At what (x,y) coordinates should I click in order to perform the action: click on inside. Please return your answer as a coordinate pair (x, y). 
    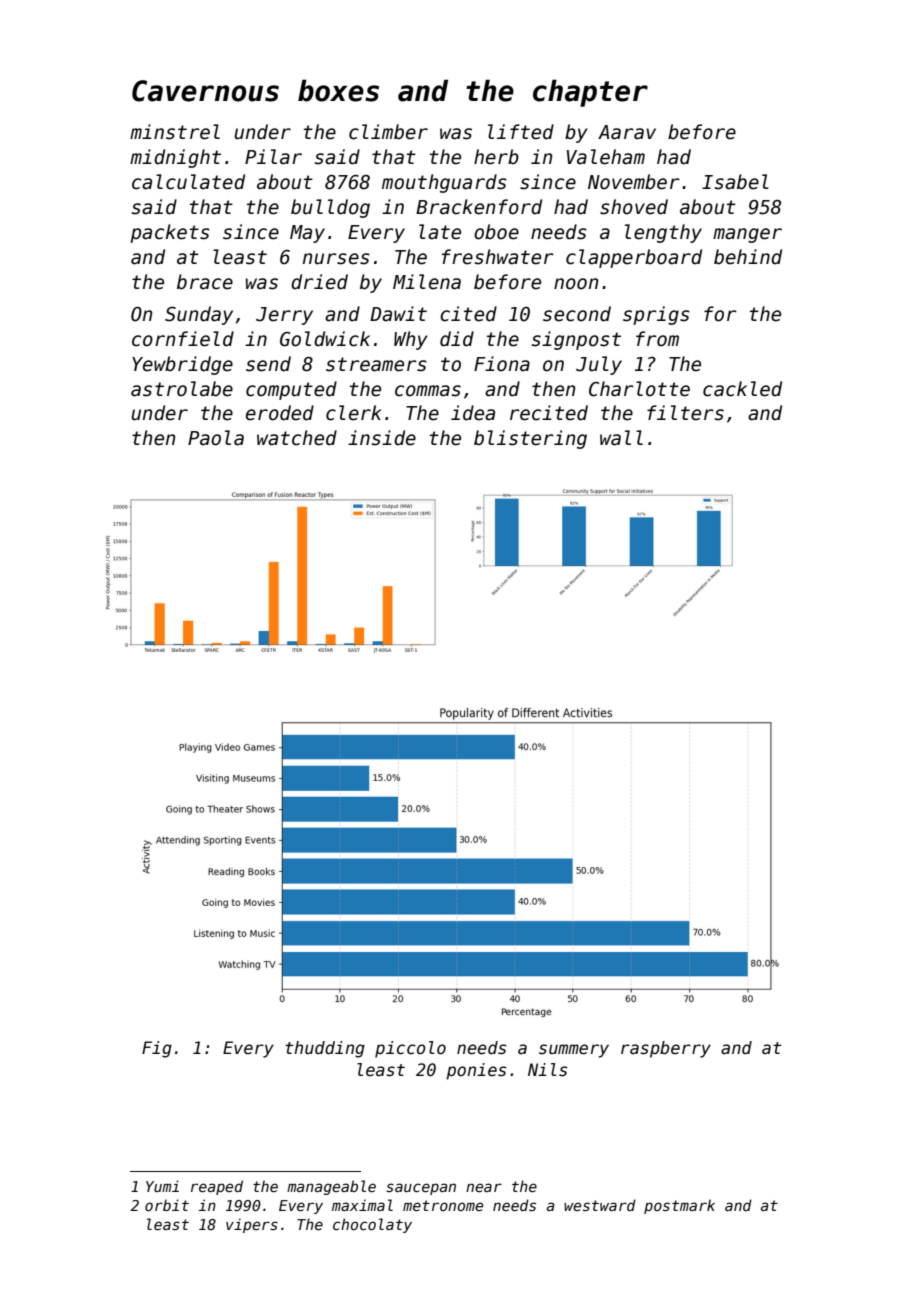
    Looking at the image, I should click on (382, 438).
